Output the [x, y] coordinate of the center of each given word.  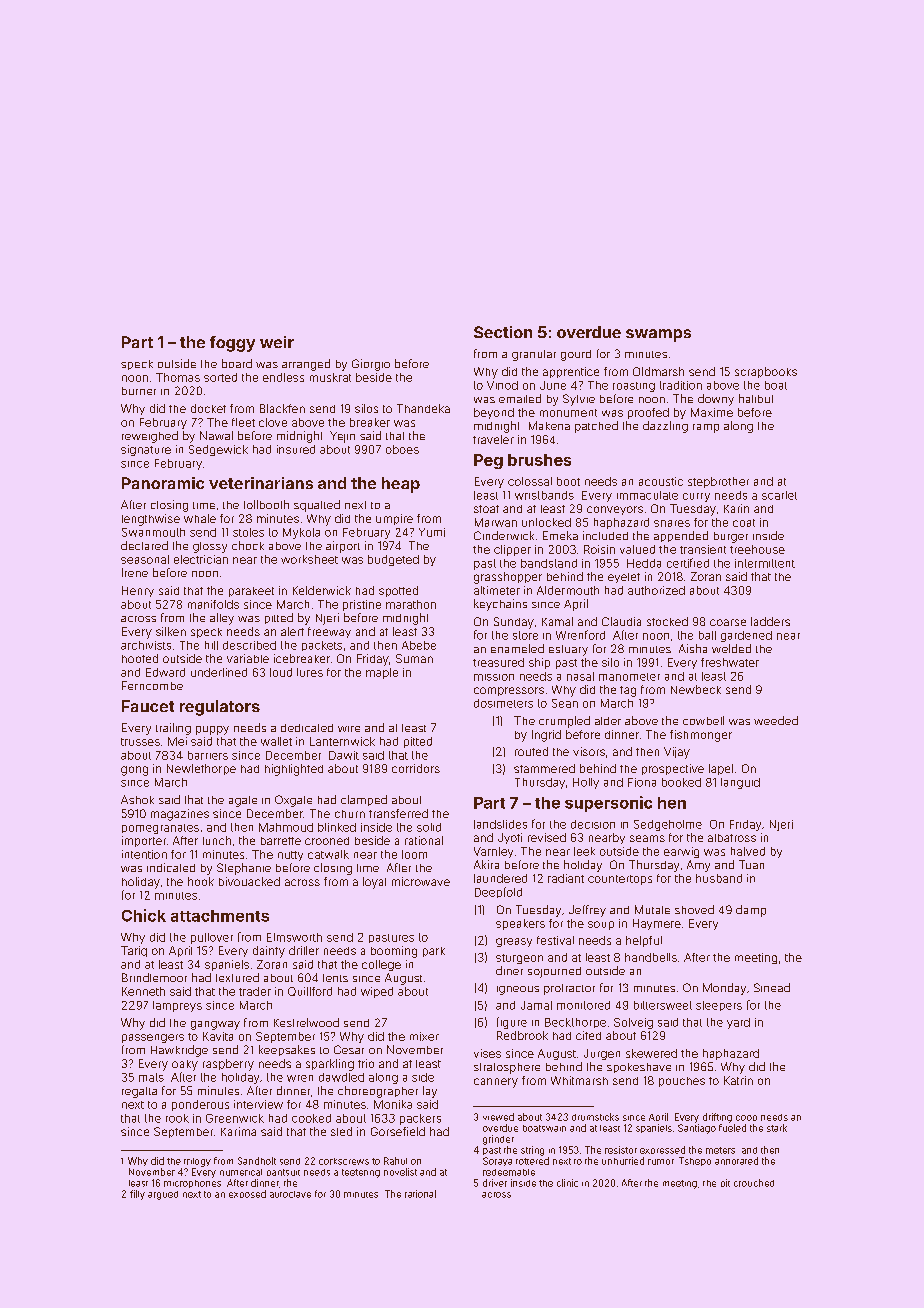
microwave [421, 881]
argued [163, 1195]
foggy [232, 344]
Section [503, 332]
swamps [658, 335]
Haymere [657, 924]
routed [531, 751]
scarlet [779, 495]
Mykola [301, 533]
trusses [140, 742]
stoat [486, 509]
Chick [144, 915]
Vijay [677, 753]
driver [495, 1183]
